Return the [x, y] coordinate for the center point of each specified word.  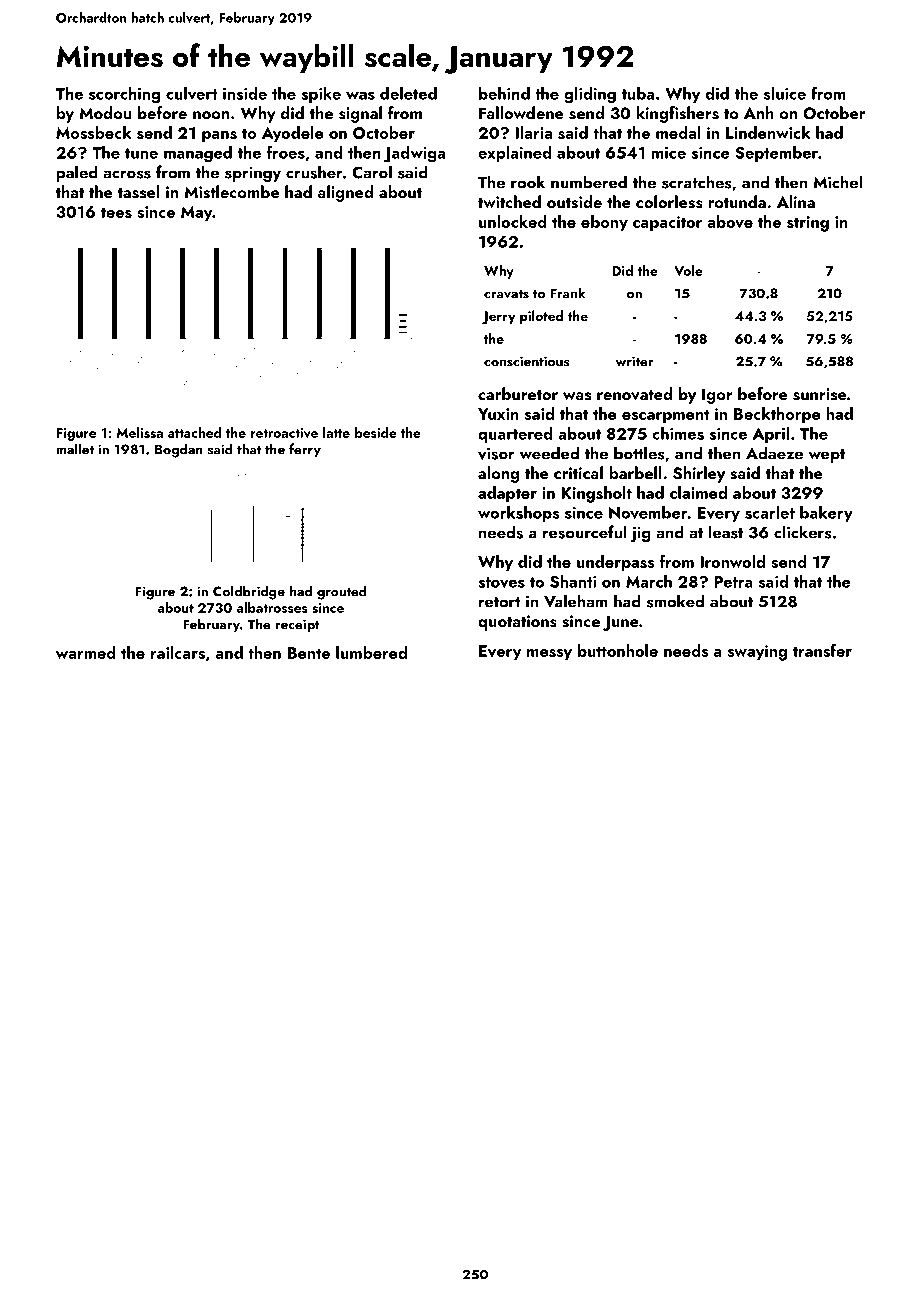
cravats [506, 294]
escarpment [666, 416]
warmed [86, 652]
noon [211, 115]
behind [504, 93]
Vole [688, 270]
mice [669, 153]
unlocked [513, 221]
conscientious [526, 361]
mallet [75, 449]
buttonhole [618, 650]
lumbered [371, 652]
